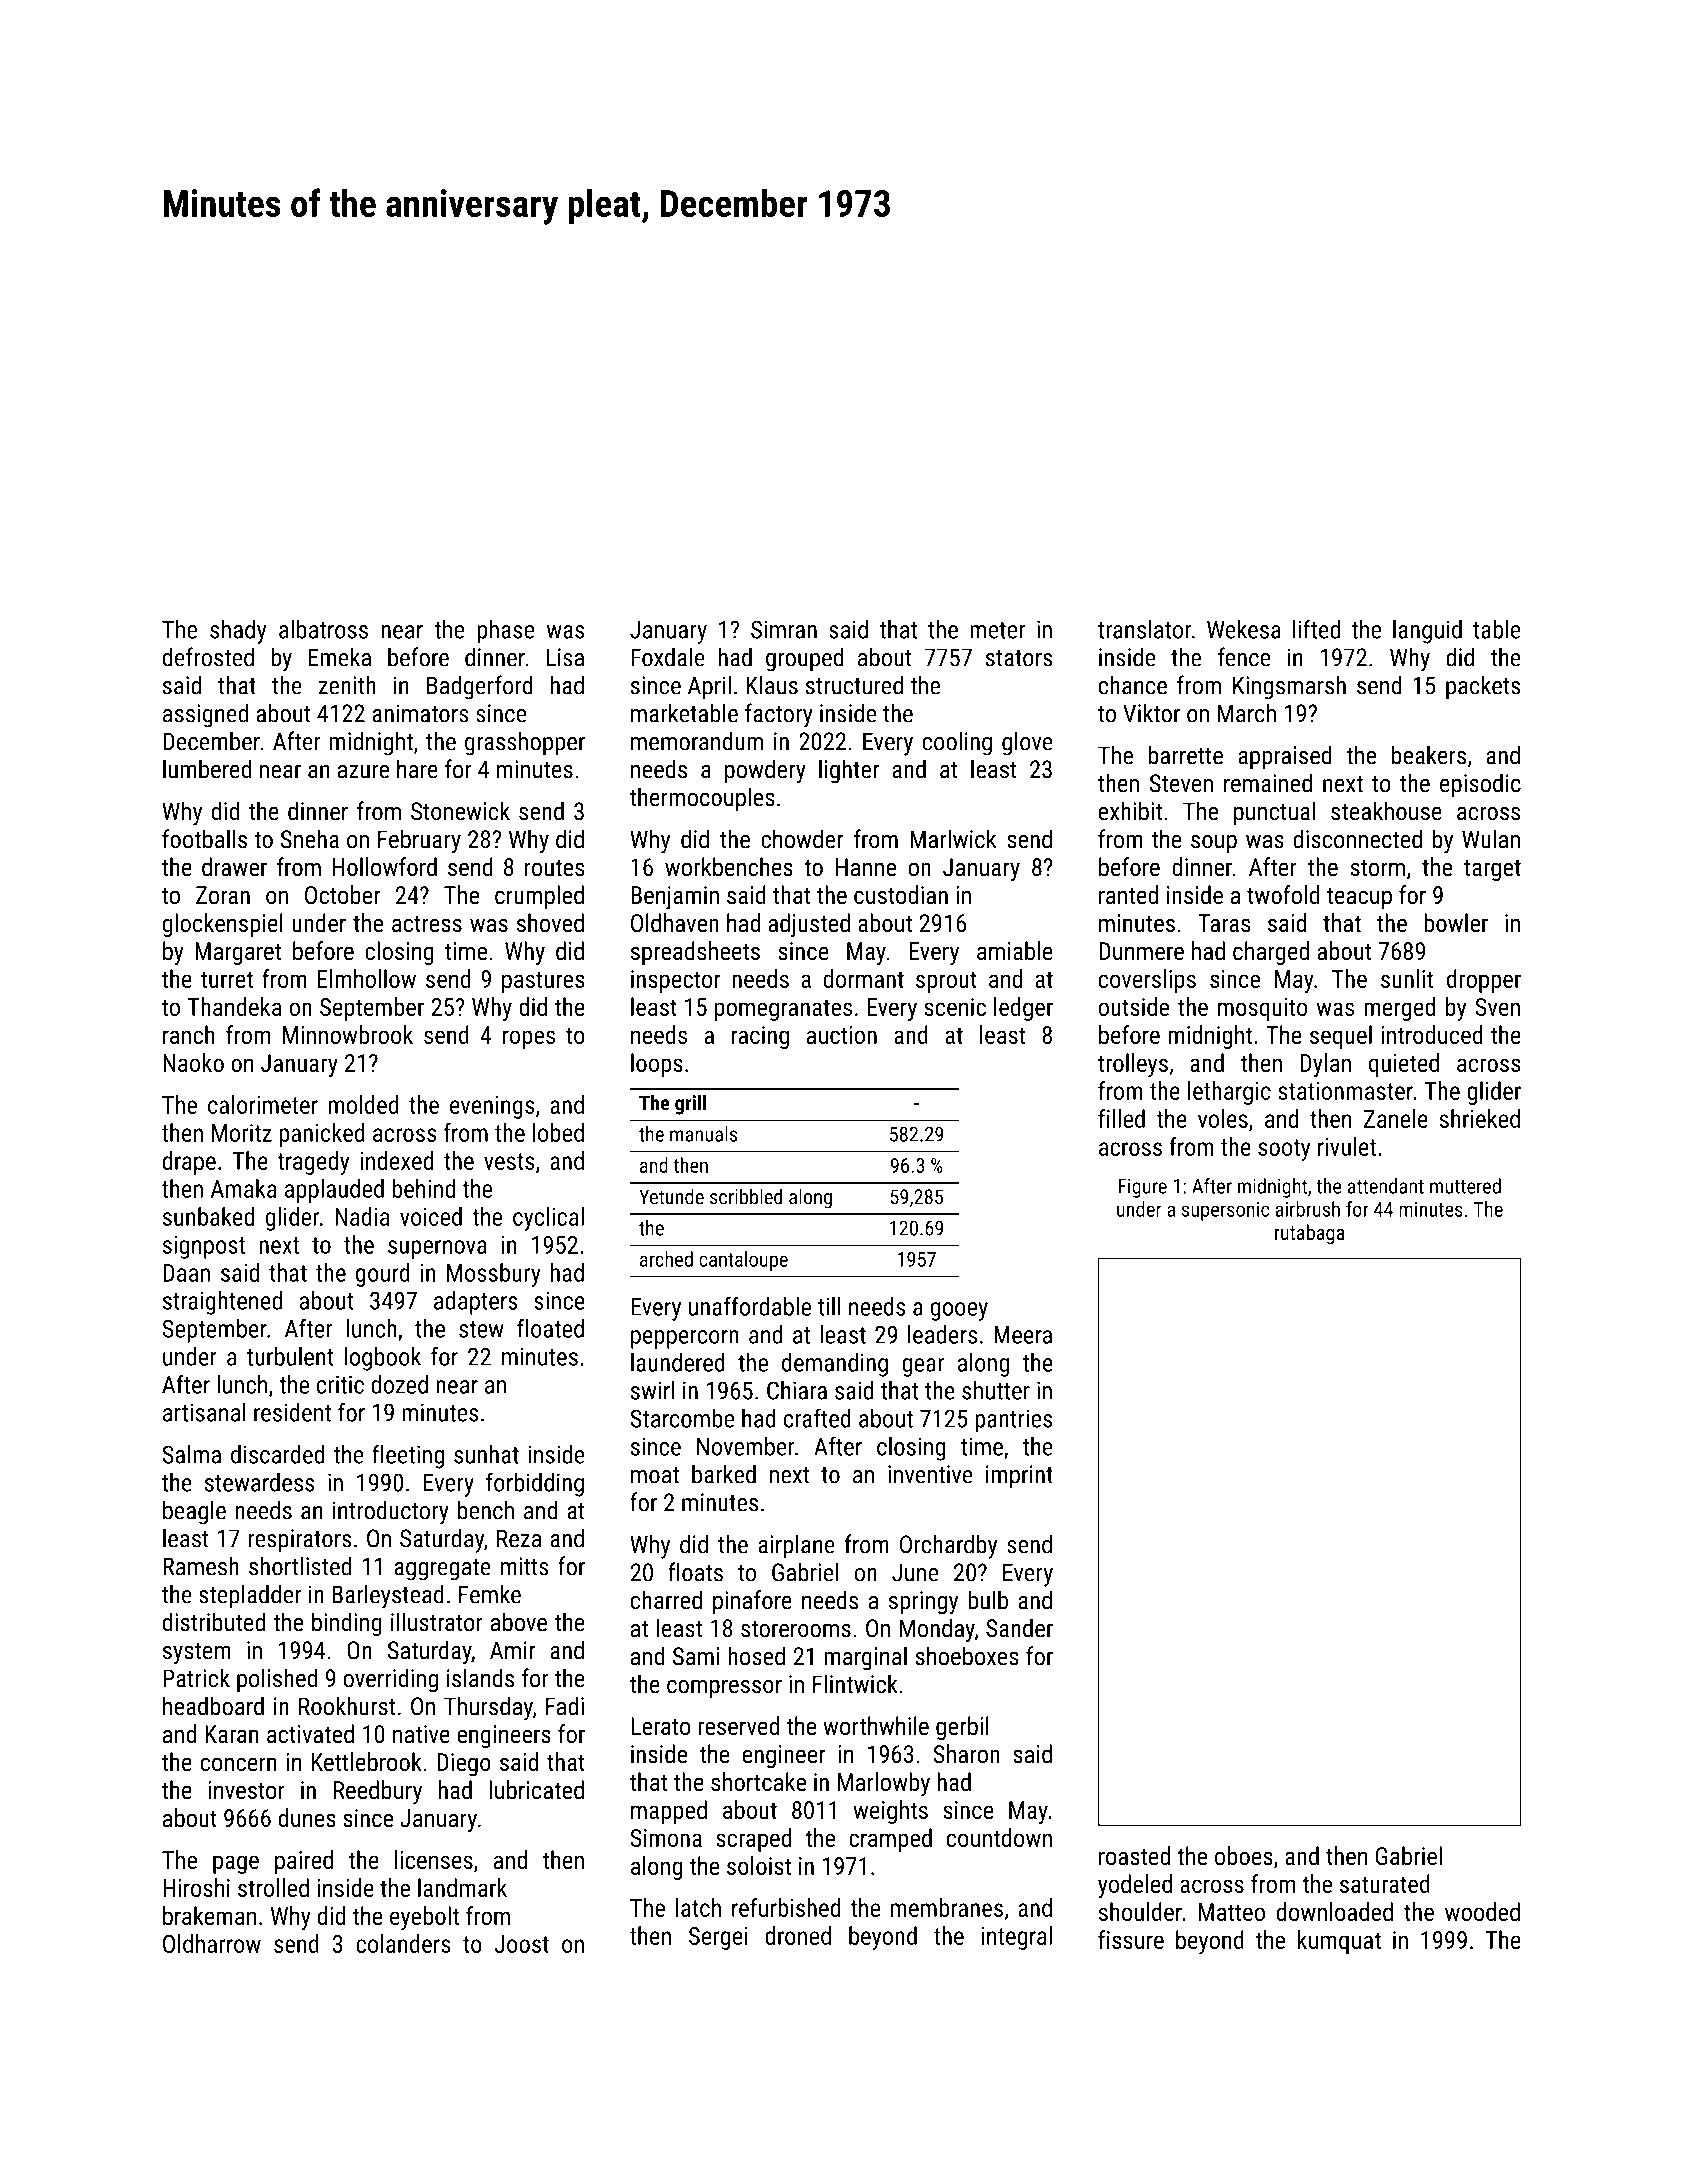 The width and height of the screenshot is (1683, 2178). I want to click on dormant, so click(863, 978).
